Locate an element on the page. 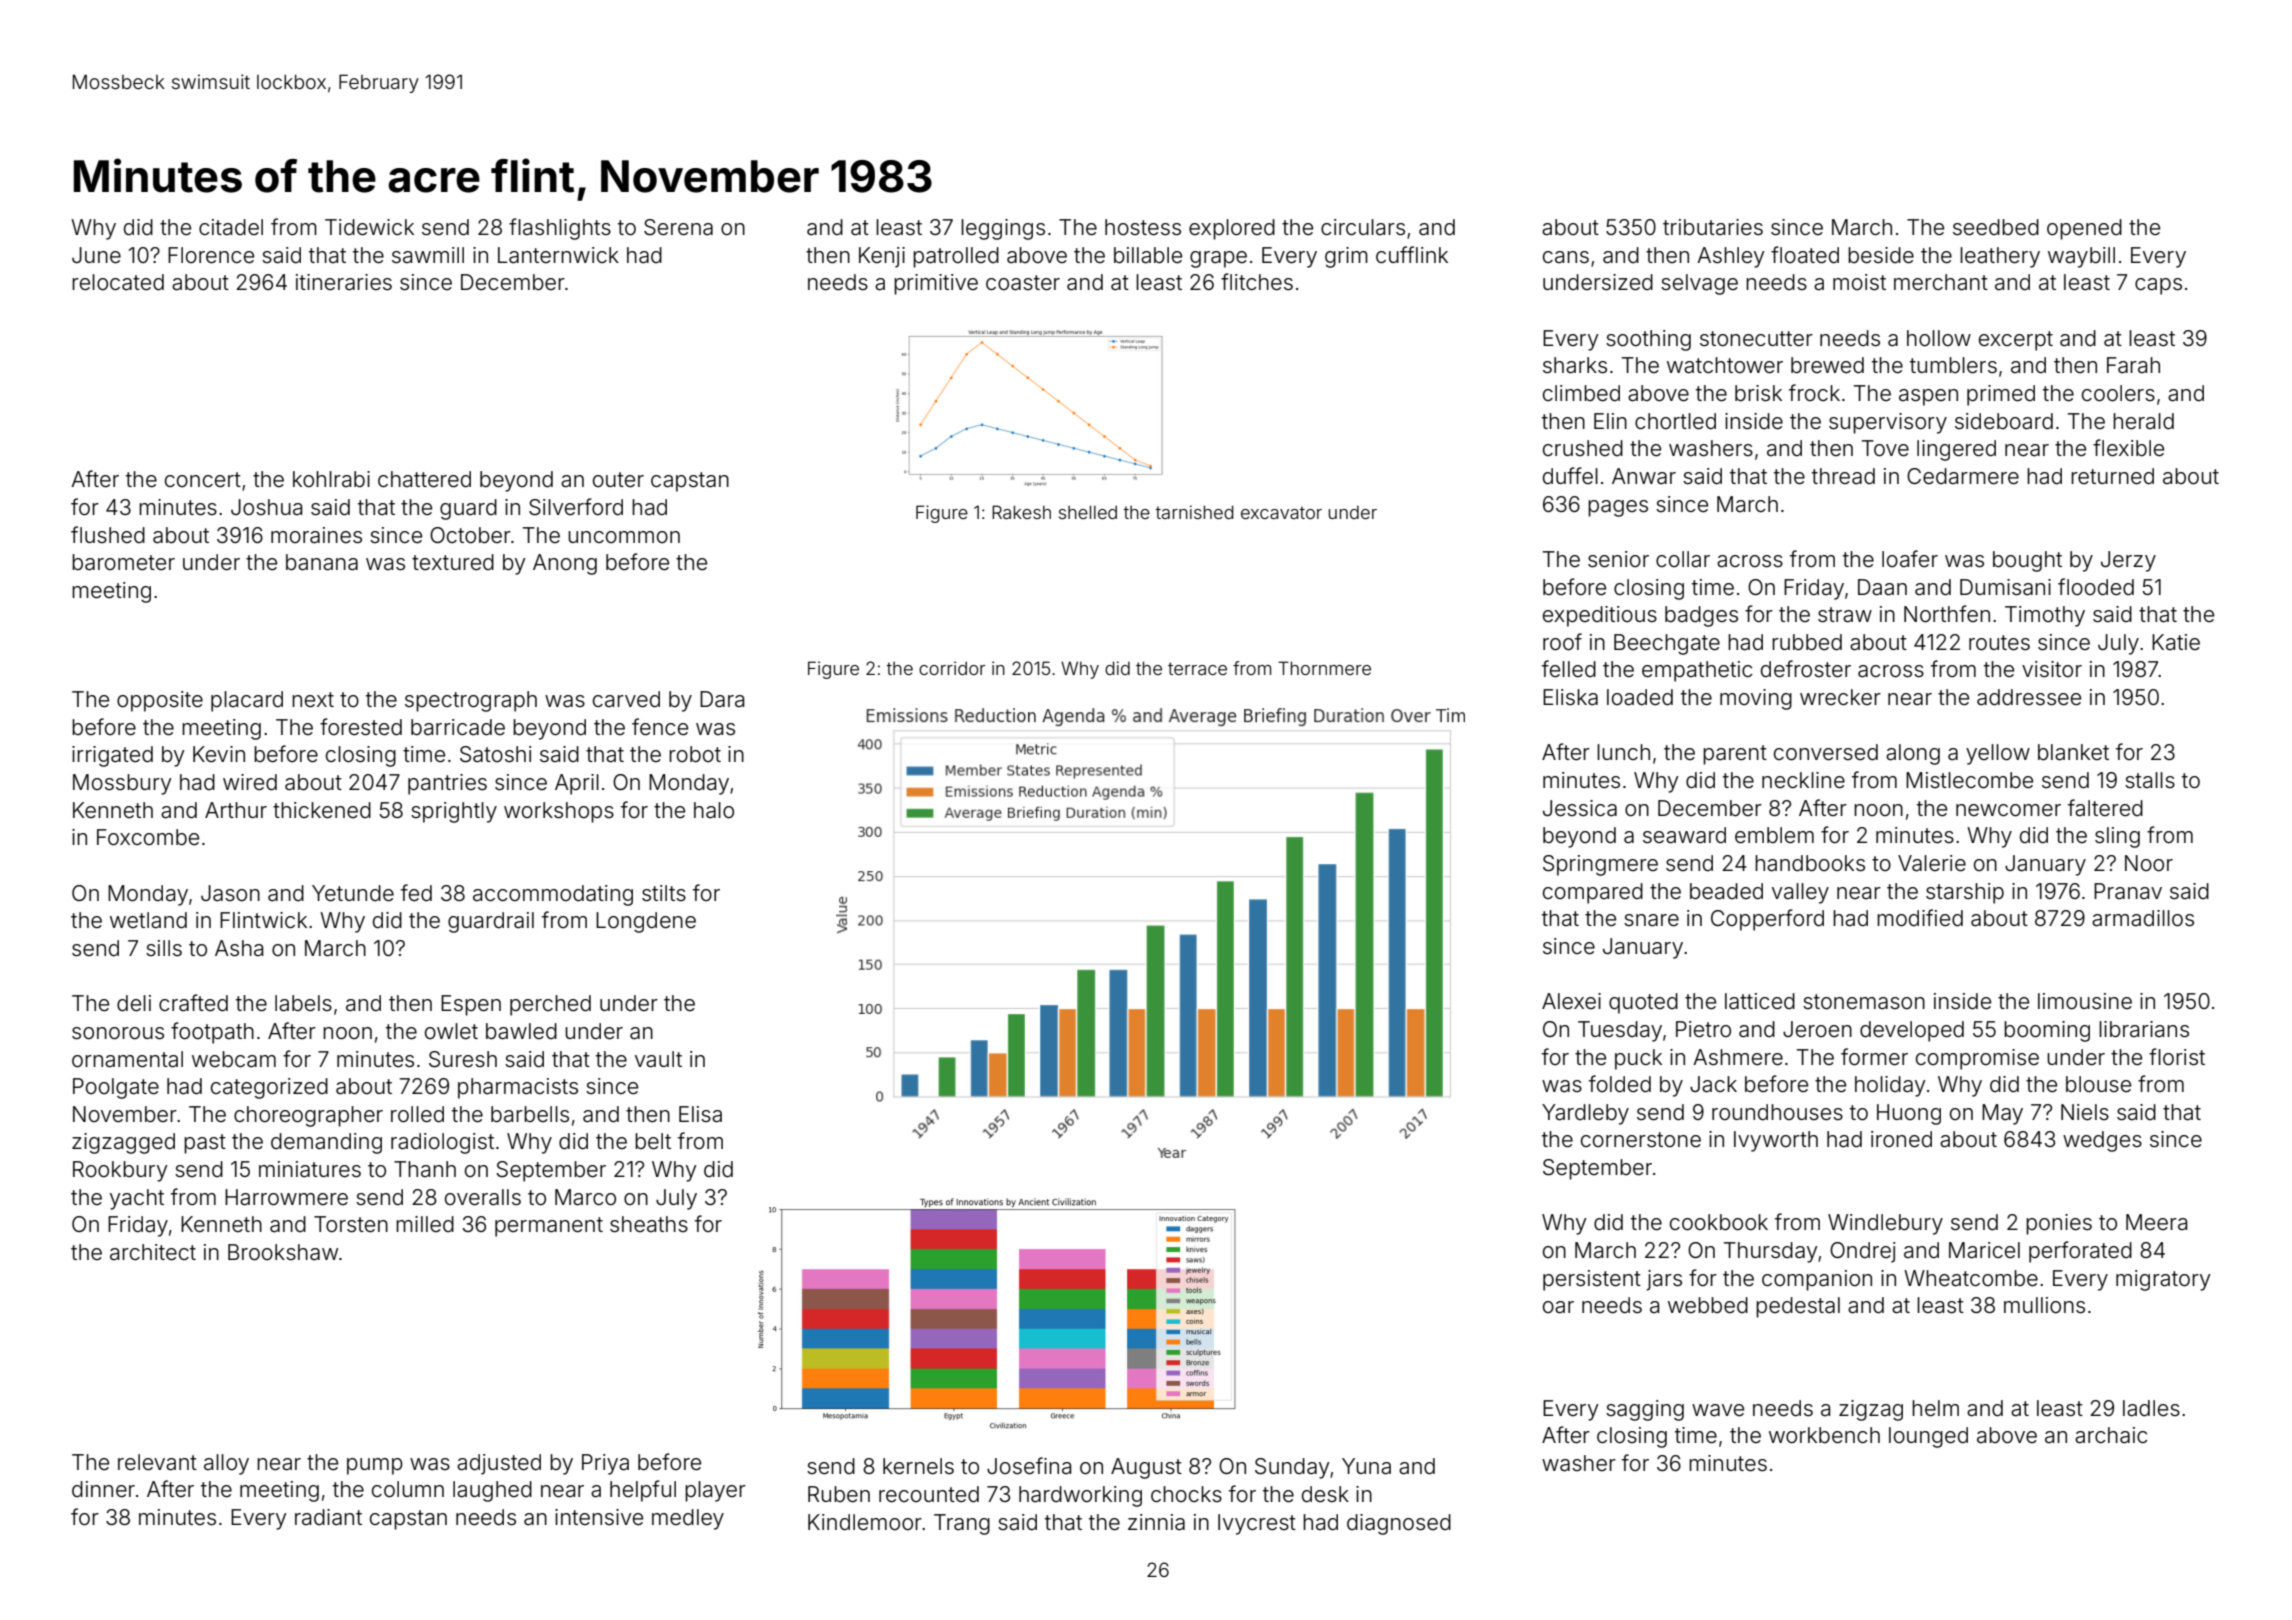 The height and width of the page is (1620, 2292). faltered is located at coordinates (2105, 808).
